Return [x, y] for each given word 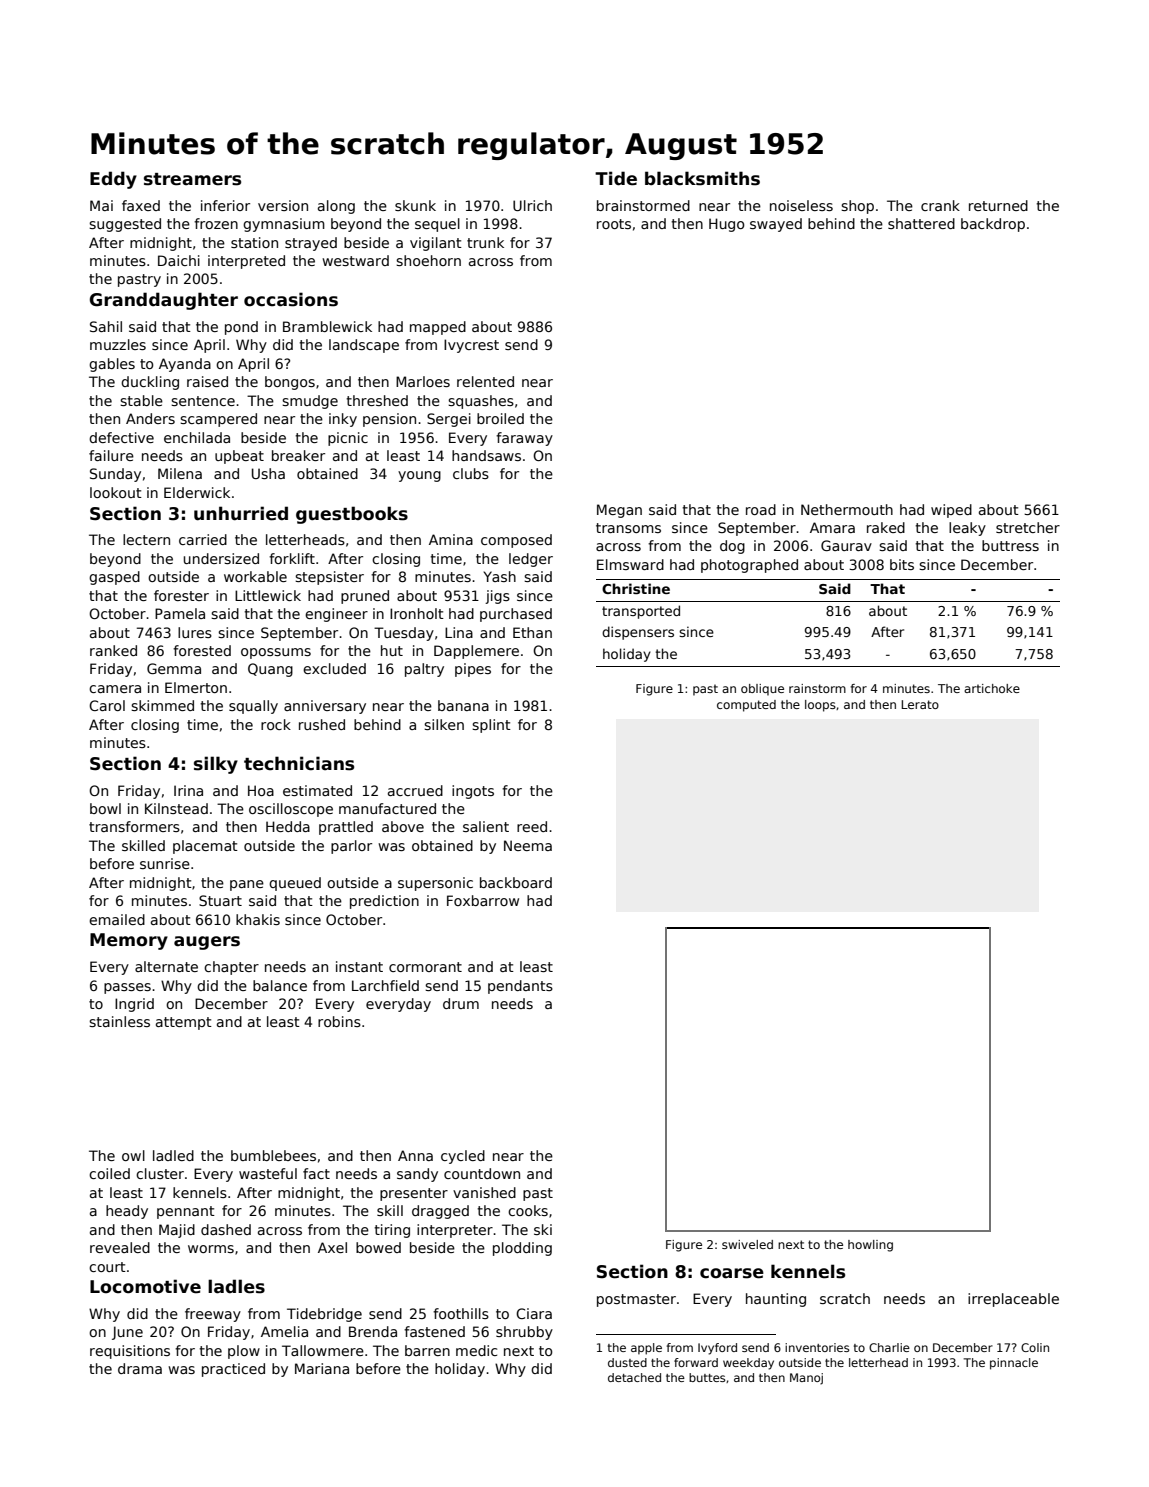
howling [870, 1246]
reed [532, 826]
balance [280, 985]
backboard [516, 882]
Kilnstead [176, 808]
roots [614, 224]
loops [820, 706]
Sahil [106, 326]
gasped [114, 578]
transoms [628, 528]
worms [211, 1249]
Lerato [920, 704]
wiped [951, 511]
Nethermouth [847, 509]
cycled [463, 1157]
